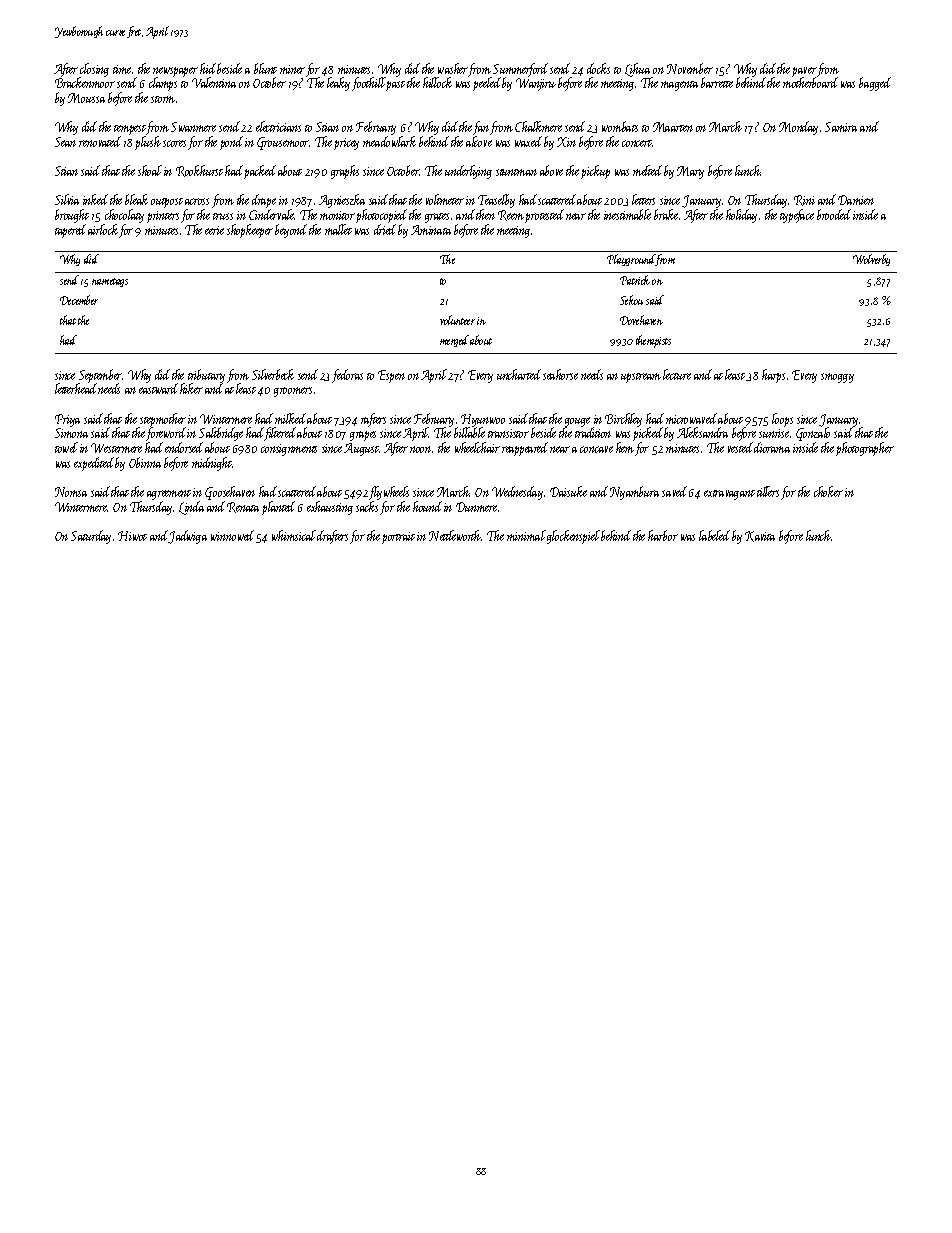 The height and width of the page is (1233, 952). I want to click on wombats, so click(620, 126).
